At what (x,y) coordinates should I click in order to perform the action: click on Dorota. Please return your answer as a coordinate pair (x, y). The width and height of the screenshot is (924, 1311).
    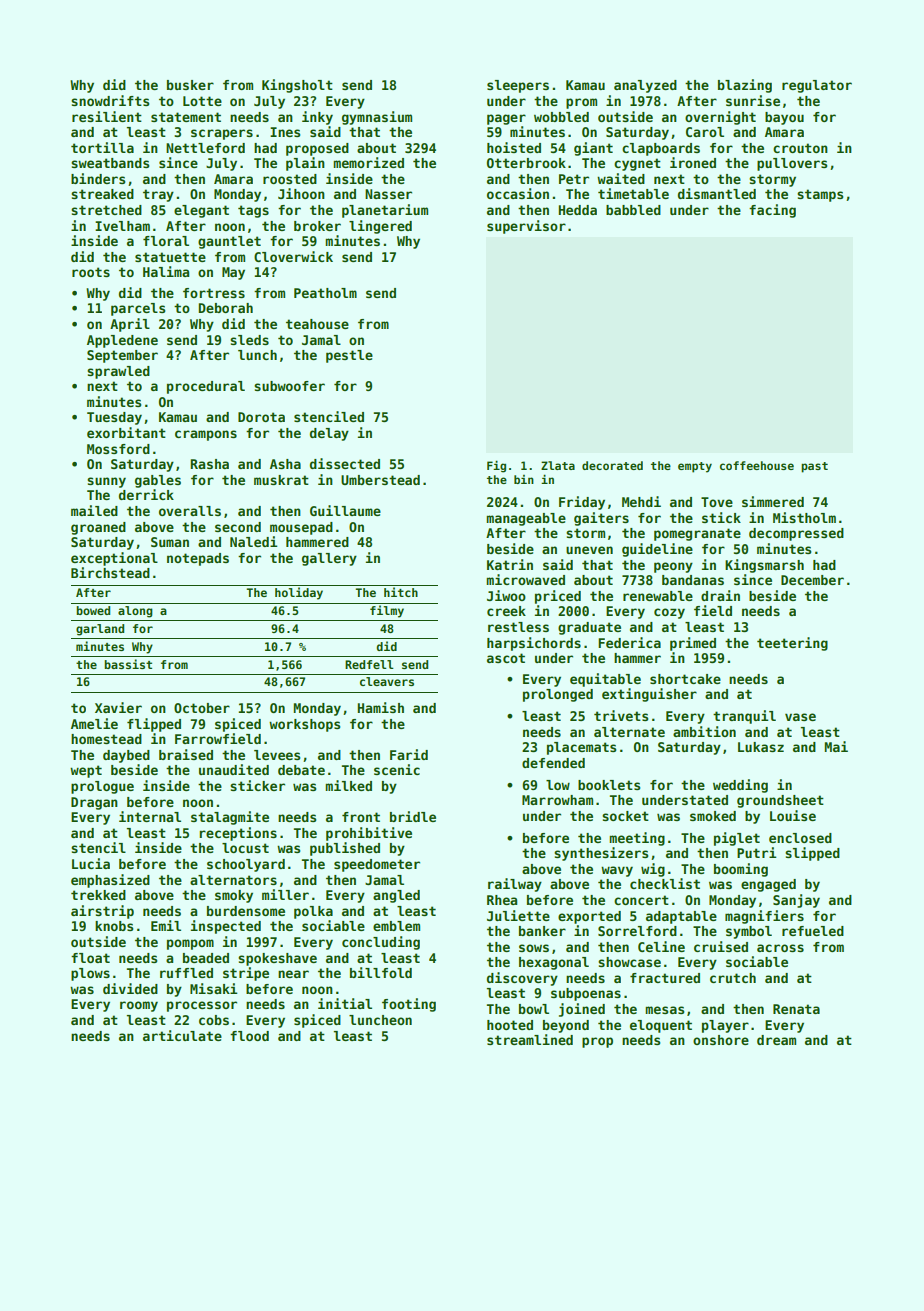
    Looking at the image, I should click on (261, 417).
